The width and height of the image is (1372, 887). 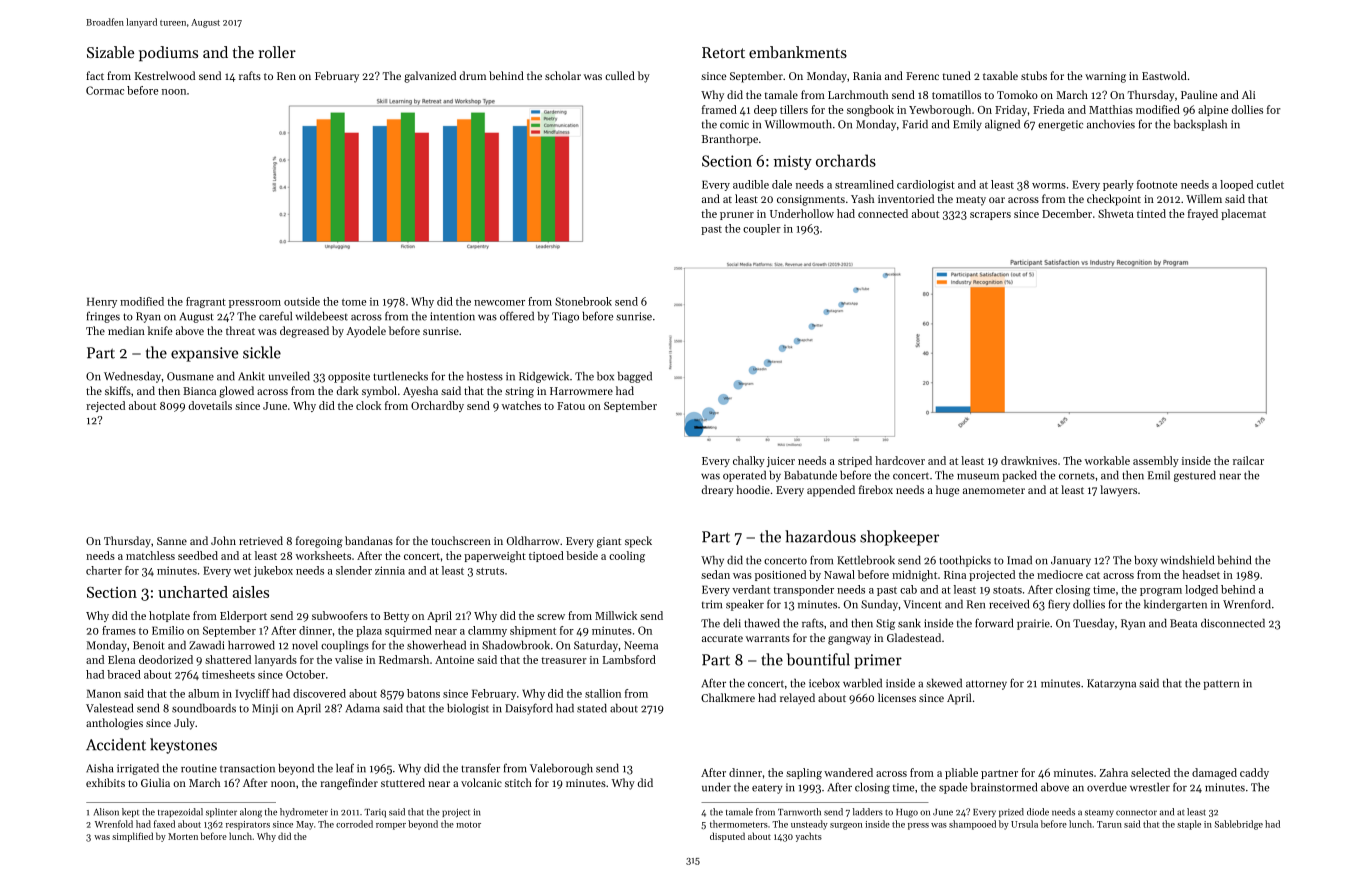 I want to click on foregoing, so click(x=319, y=542).
